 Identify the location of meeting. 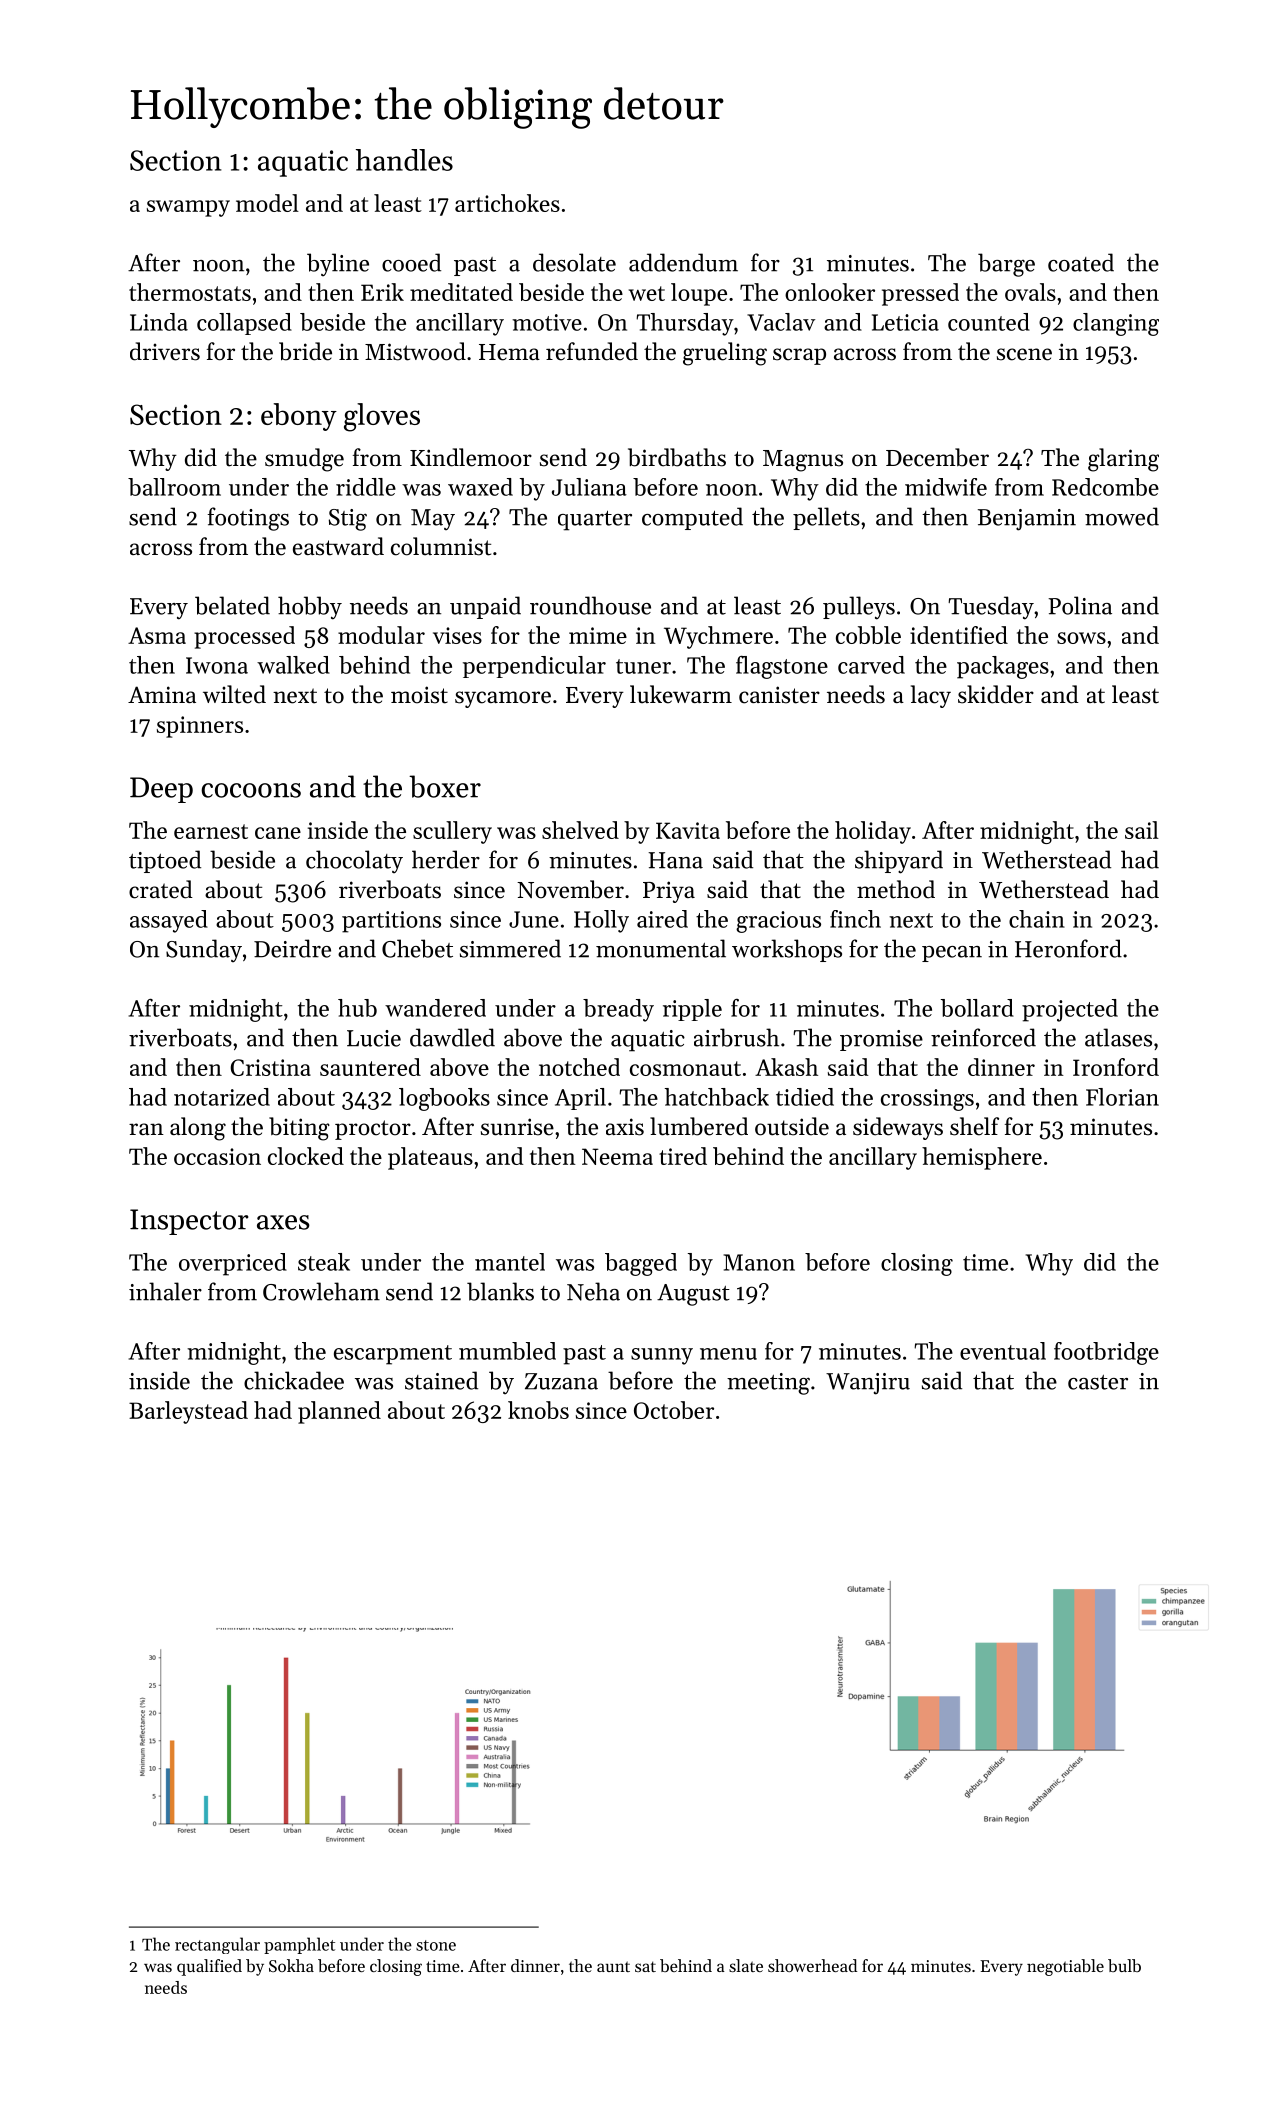
(768, 1384).
